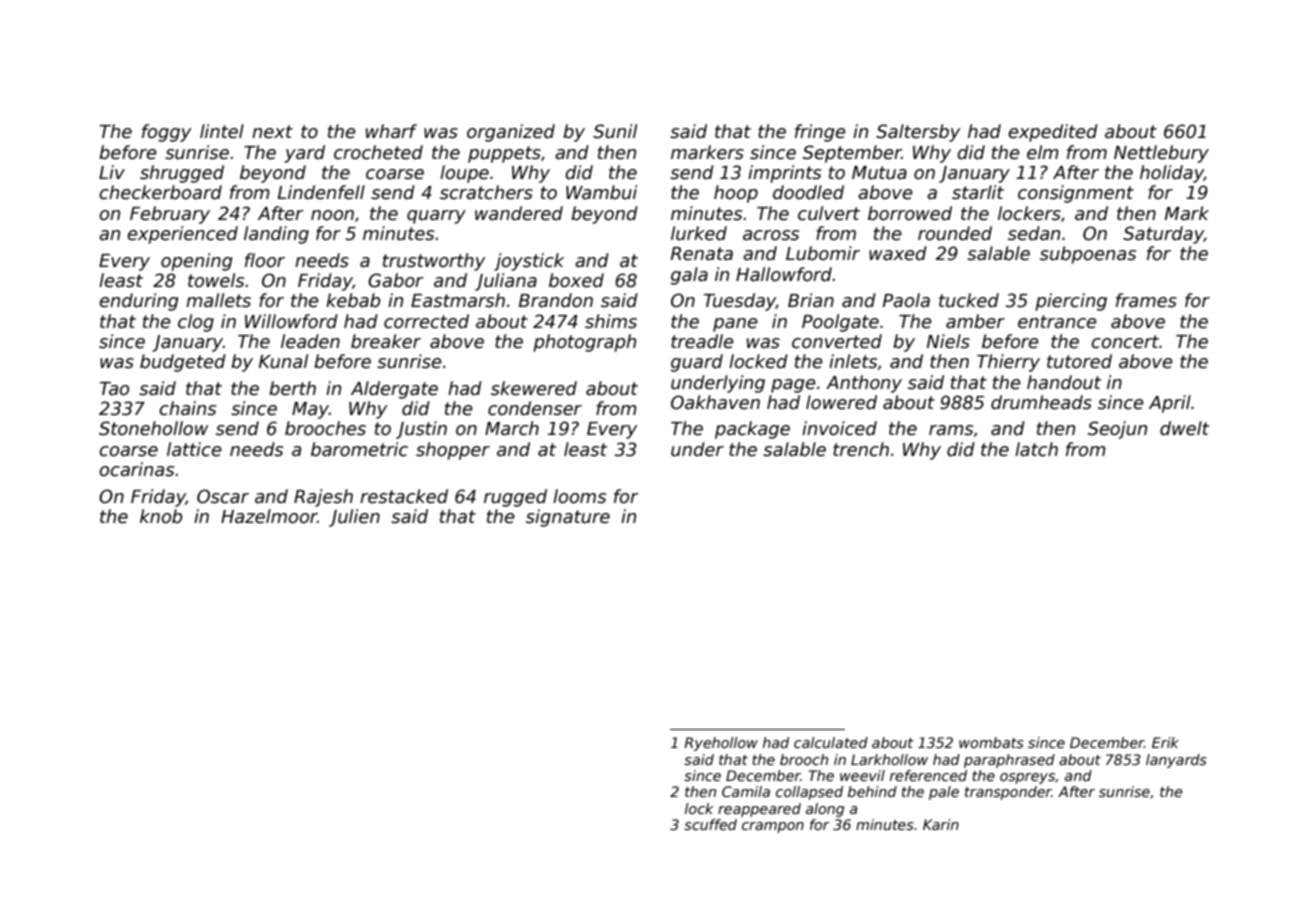  I want to click on Oakhaven, so click(715, 402).
